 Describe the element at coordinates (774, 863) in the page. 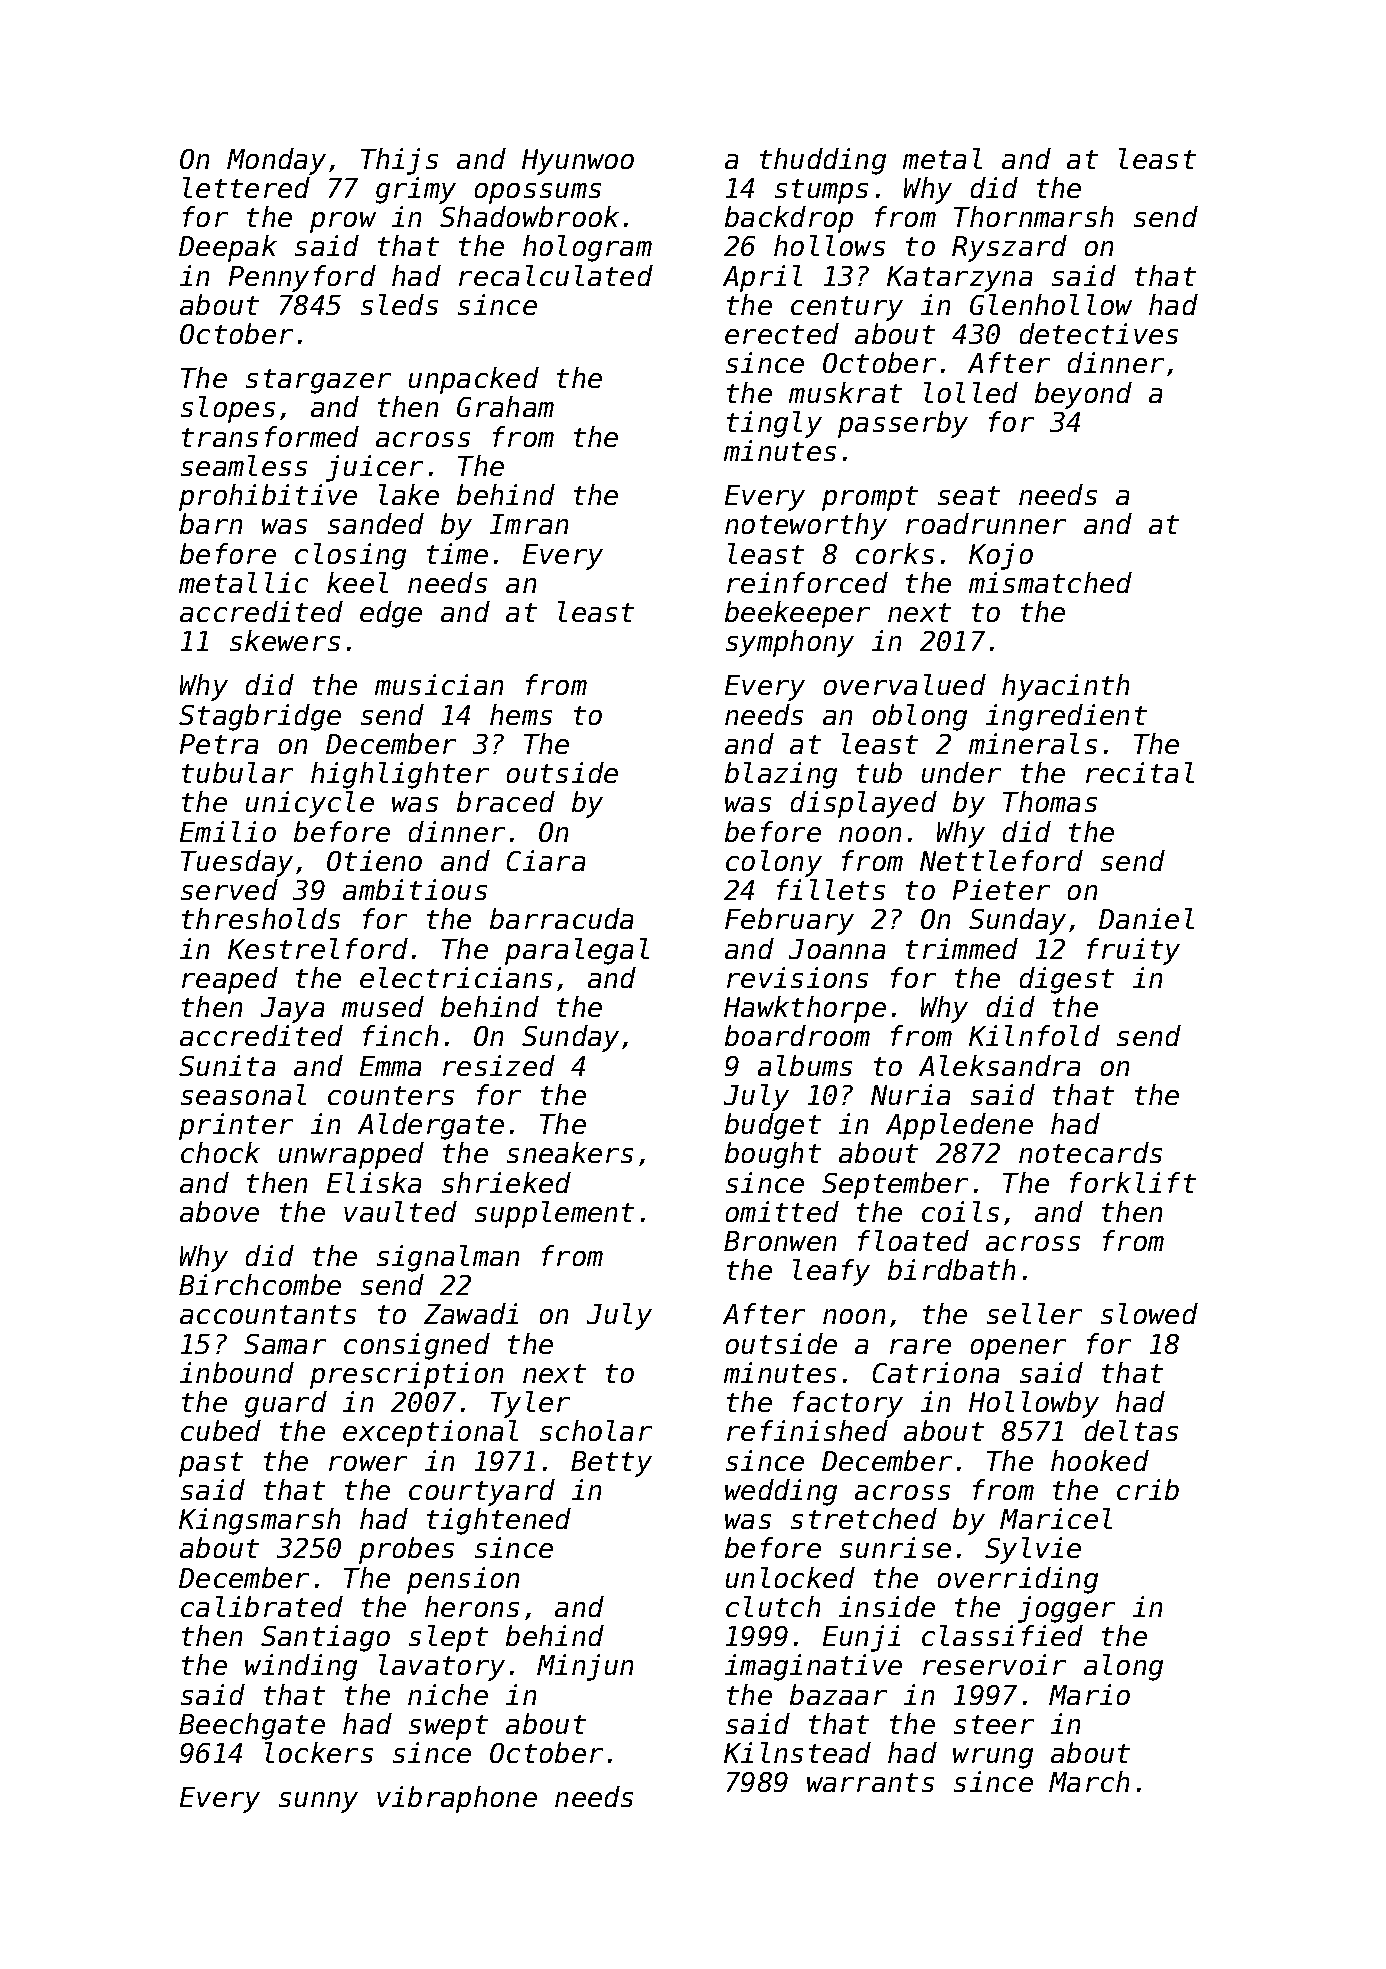

I see `colony` at that location.
